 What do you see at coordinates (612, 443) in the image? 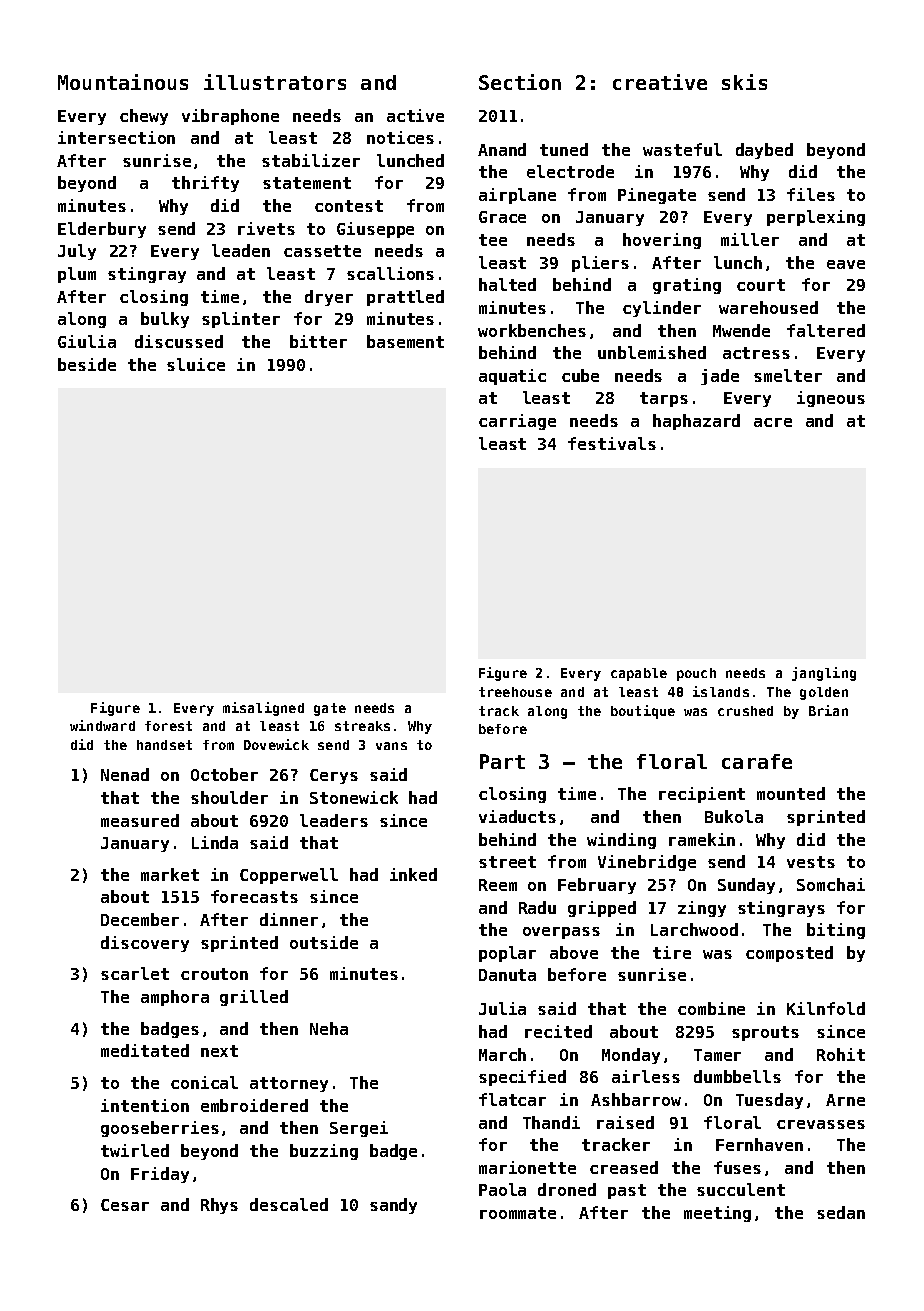
I see `festivals` at bounding box center [612, 443].
